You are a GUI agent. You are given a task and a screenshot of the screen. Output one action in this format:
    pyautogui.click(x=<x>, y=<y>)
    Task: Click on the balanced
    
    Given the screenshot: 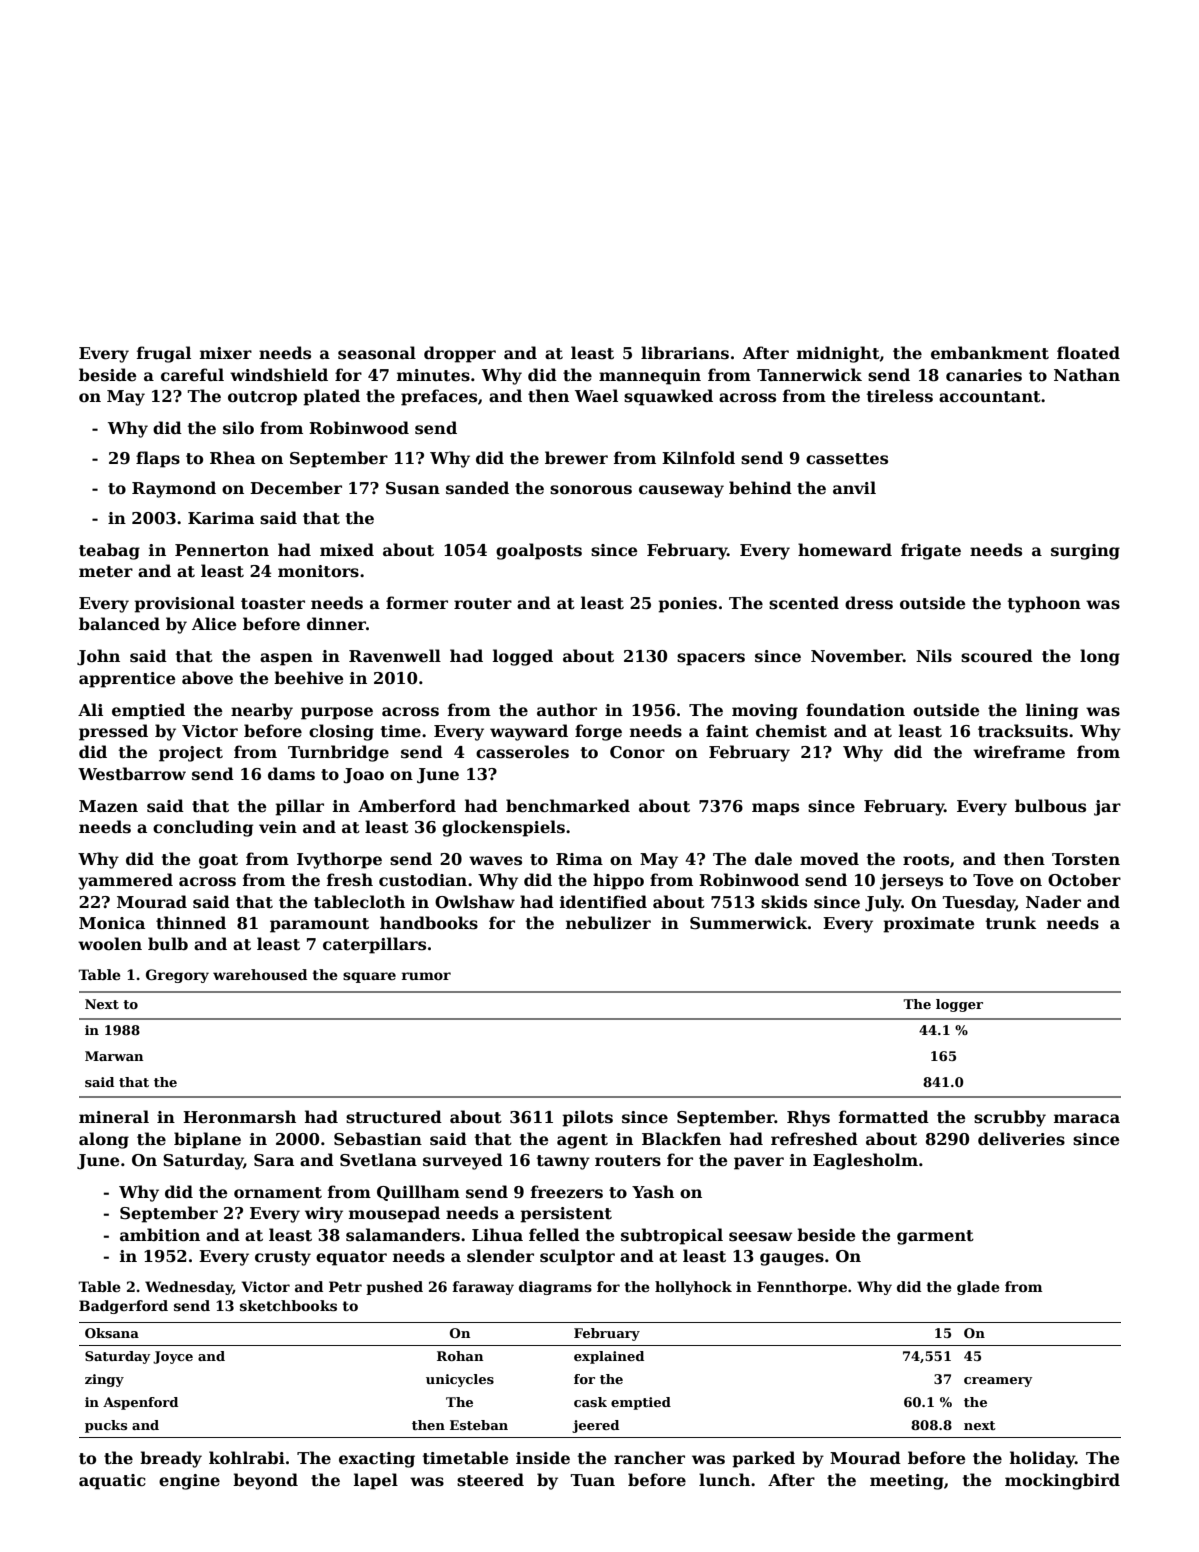 What is the action you would take?
    pyautogui.click(x=119, y=624)
